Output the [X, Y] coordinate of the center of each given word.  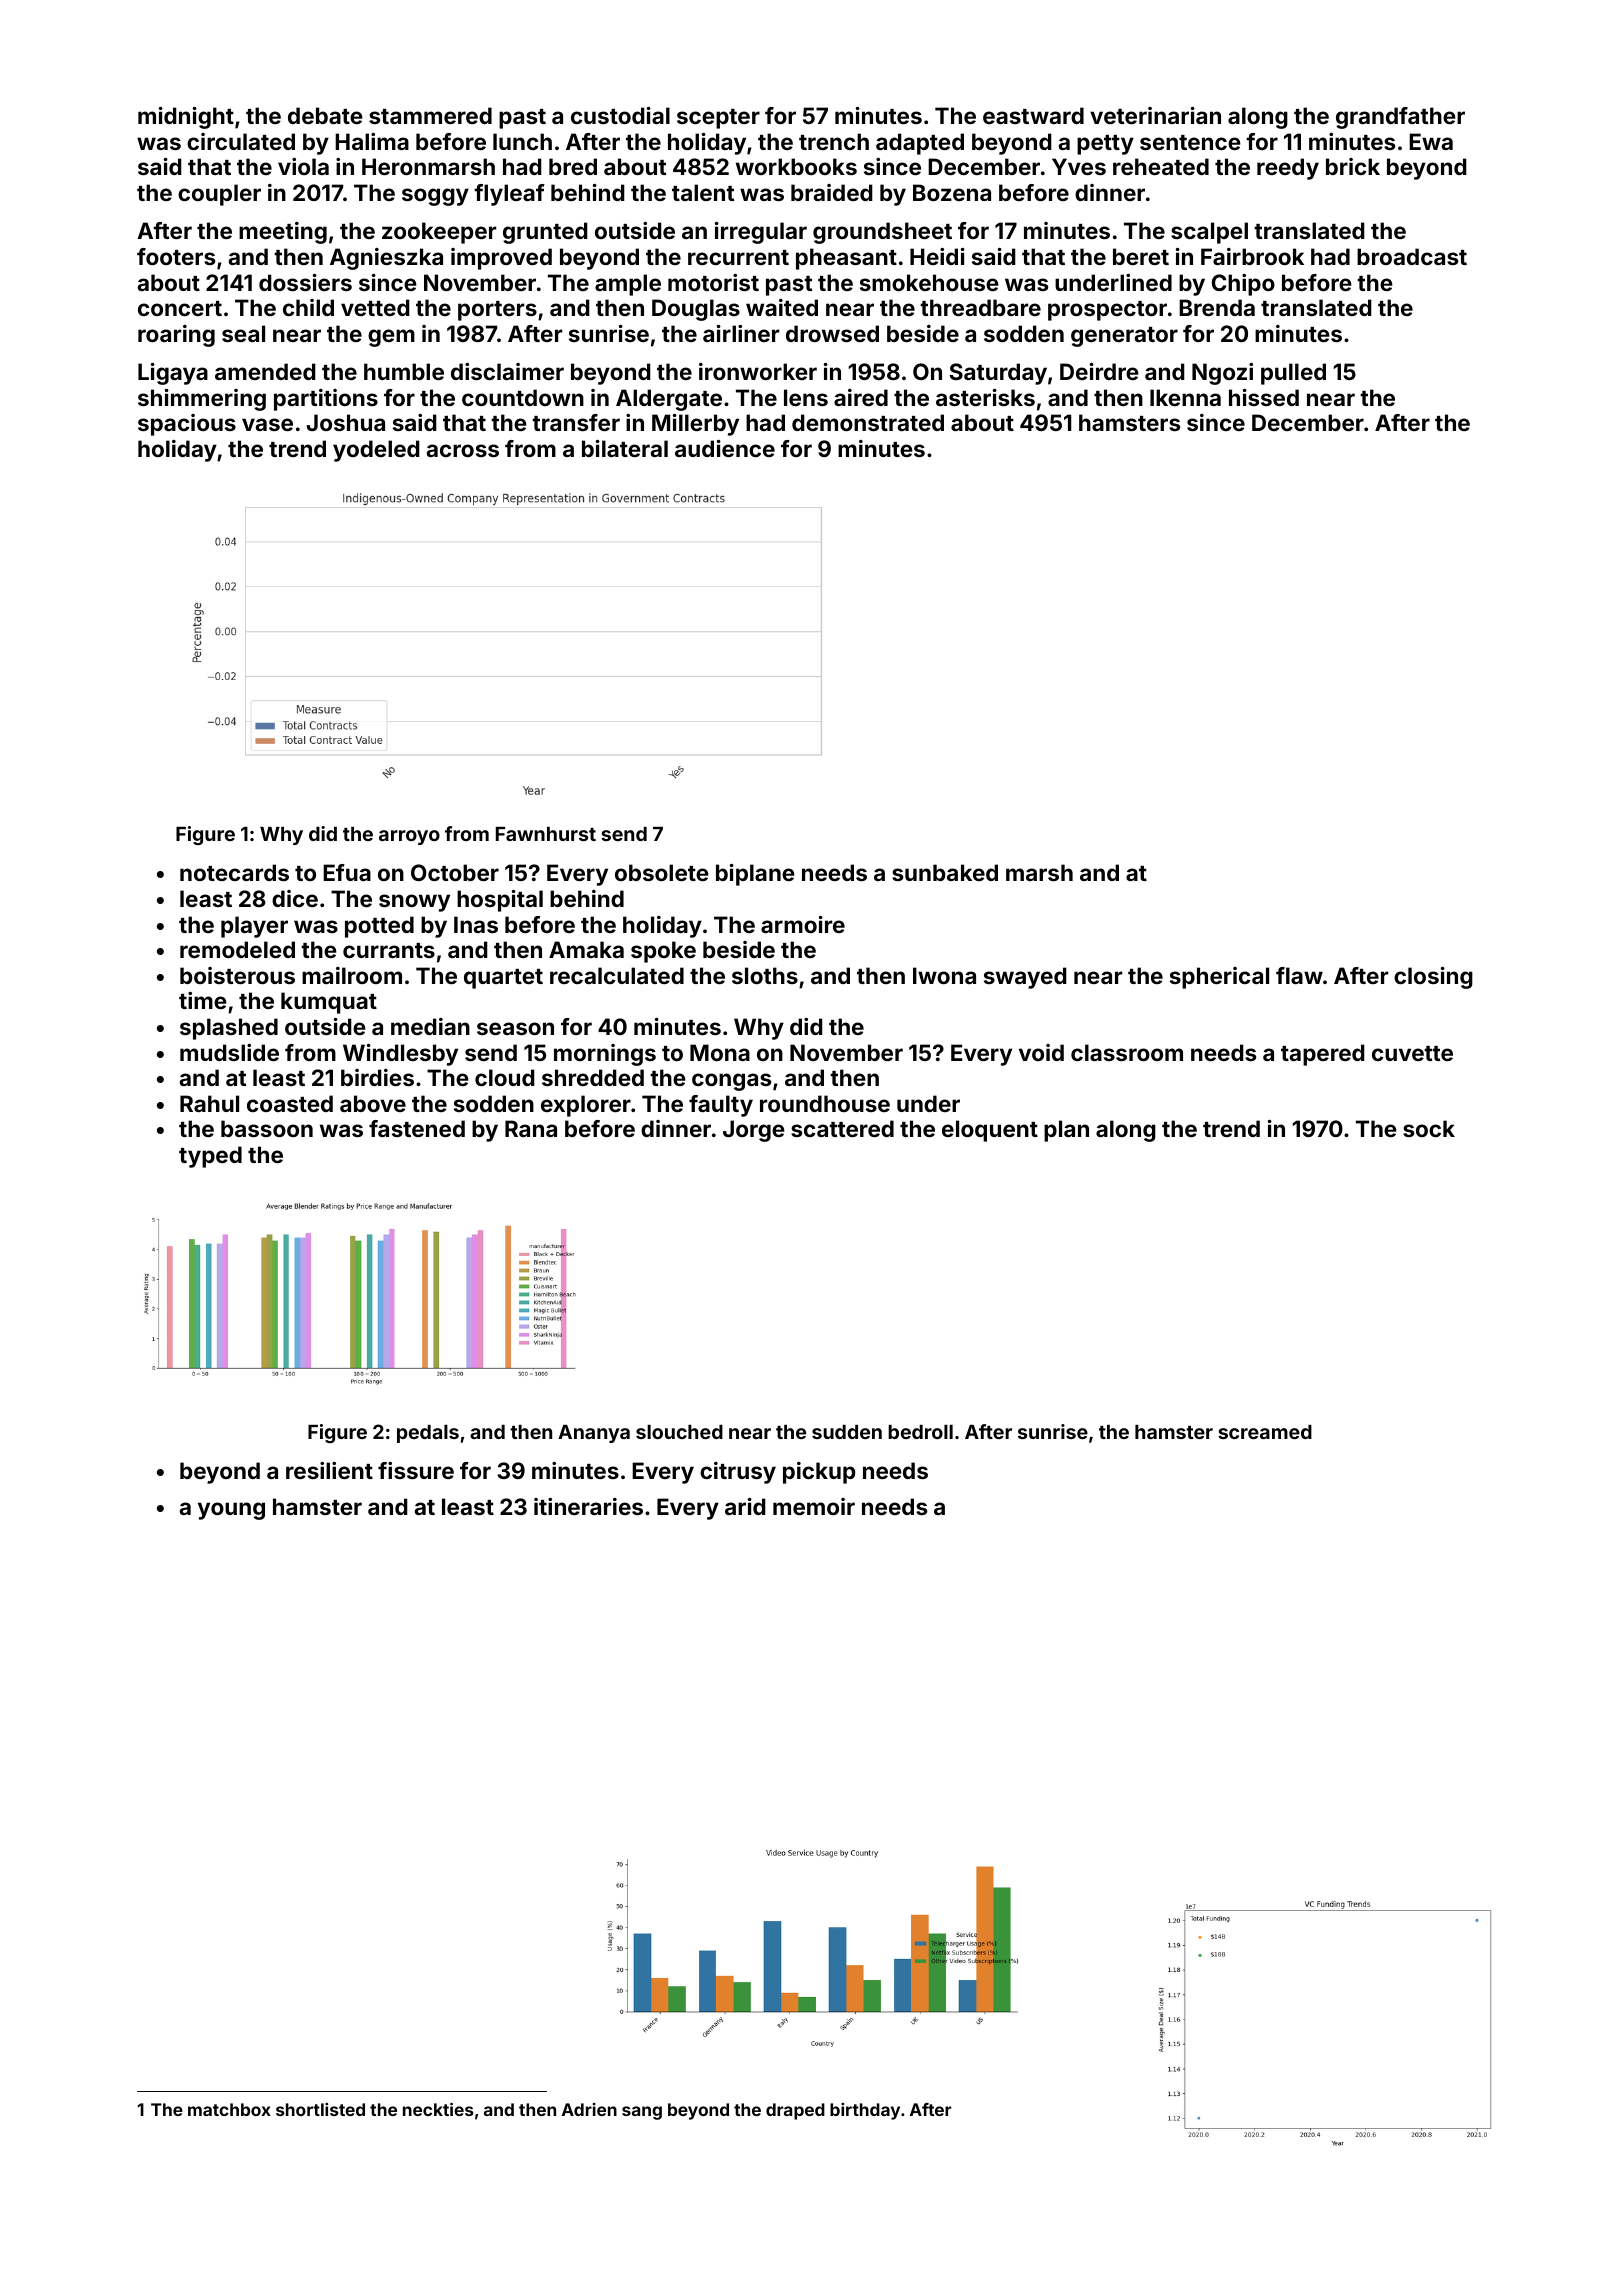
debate [325, 115]
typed [210, 1157]
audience [725, 448]
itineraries [588, 1506]
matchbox [229, 2109]
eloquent [990, 1131]
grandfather [1400, 118]
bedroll [920, 1432]
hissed [1264, 397]
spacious [187, 425]
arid [745, 1506]
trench [834, 141]
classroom [1127, 1052]
